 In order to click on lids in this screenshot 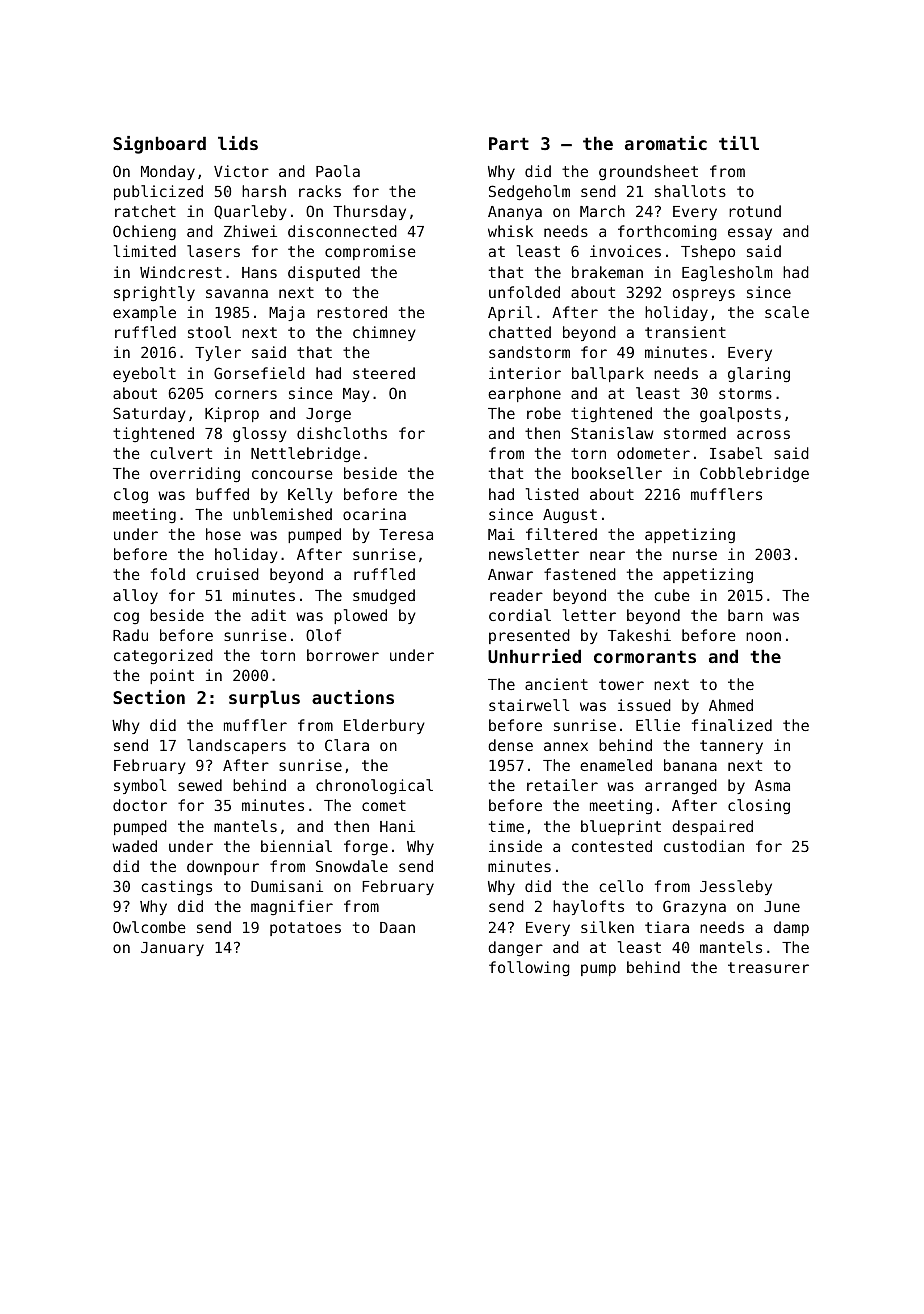, I will do `click(238, 143)`.
